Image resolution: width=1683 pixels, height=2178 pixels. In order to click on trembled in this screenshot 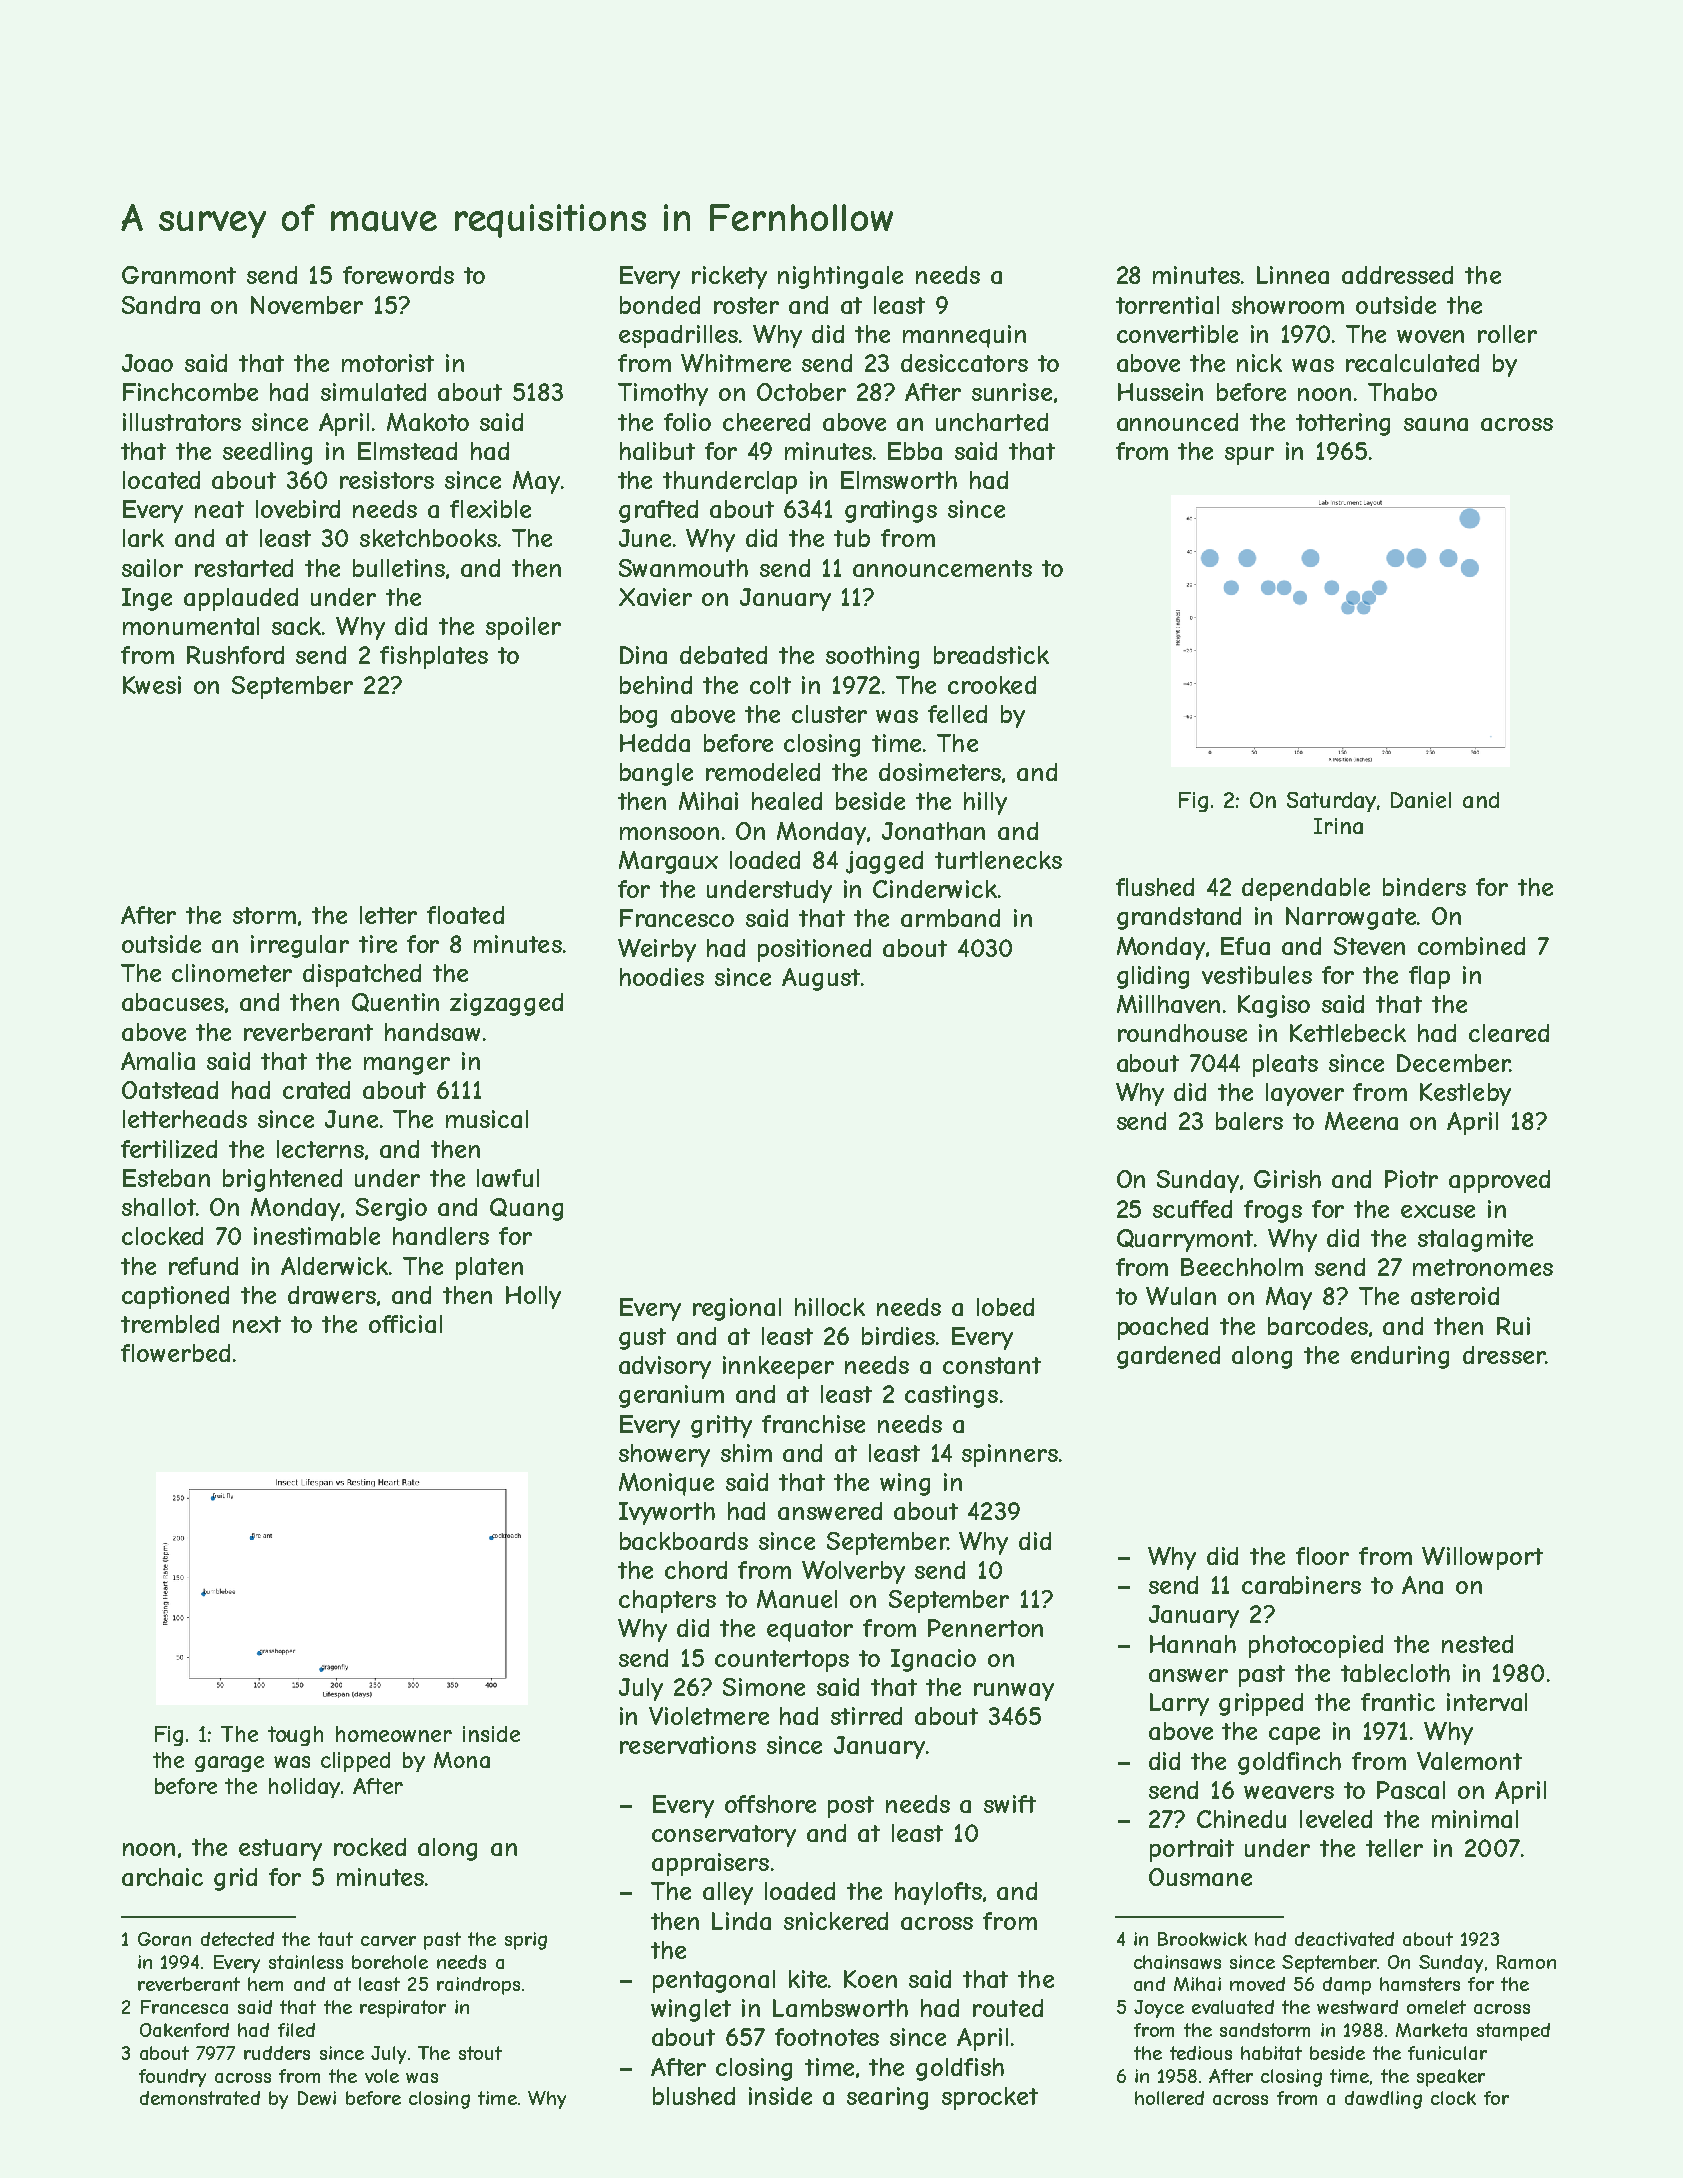, I will do `click(170, 1324)`.
